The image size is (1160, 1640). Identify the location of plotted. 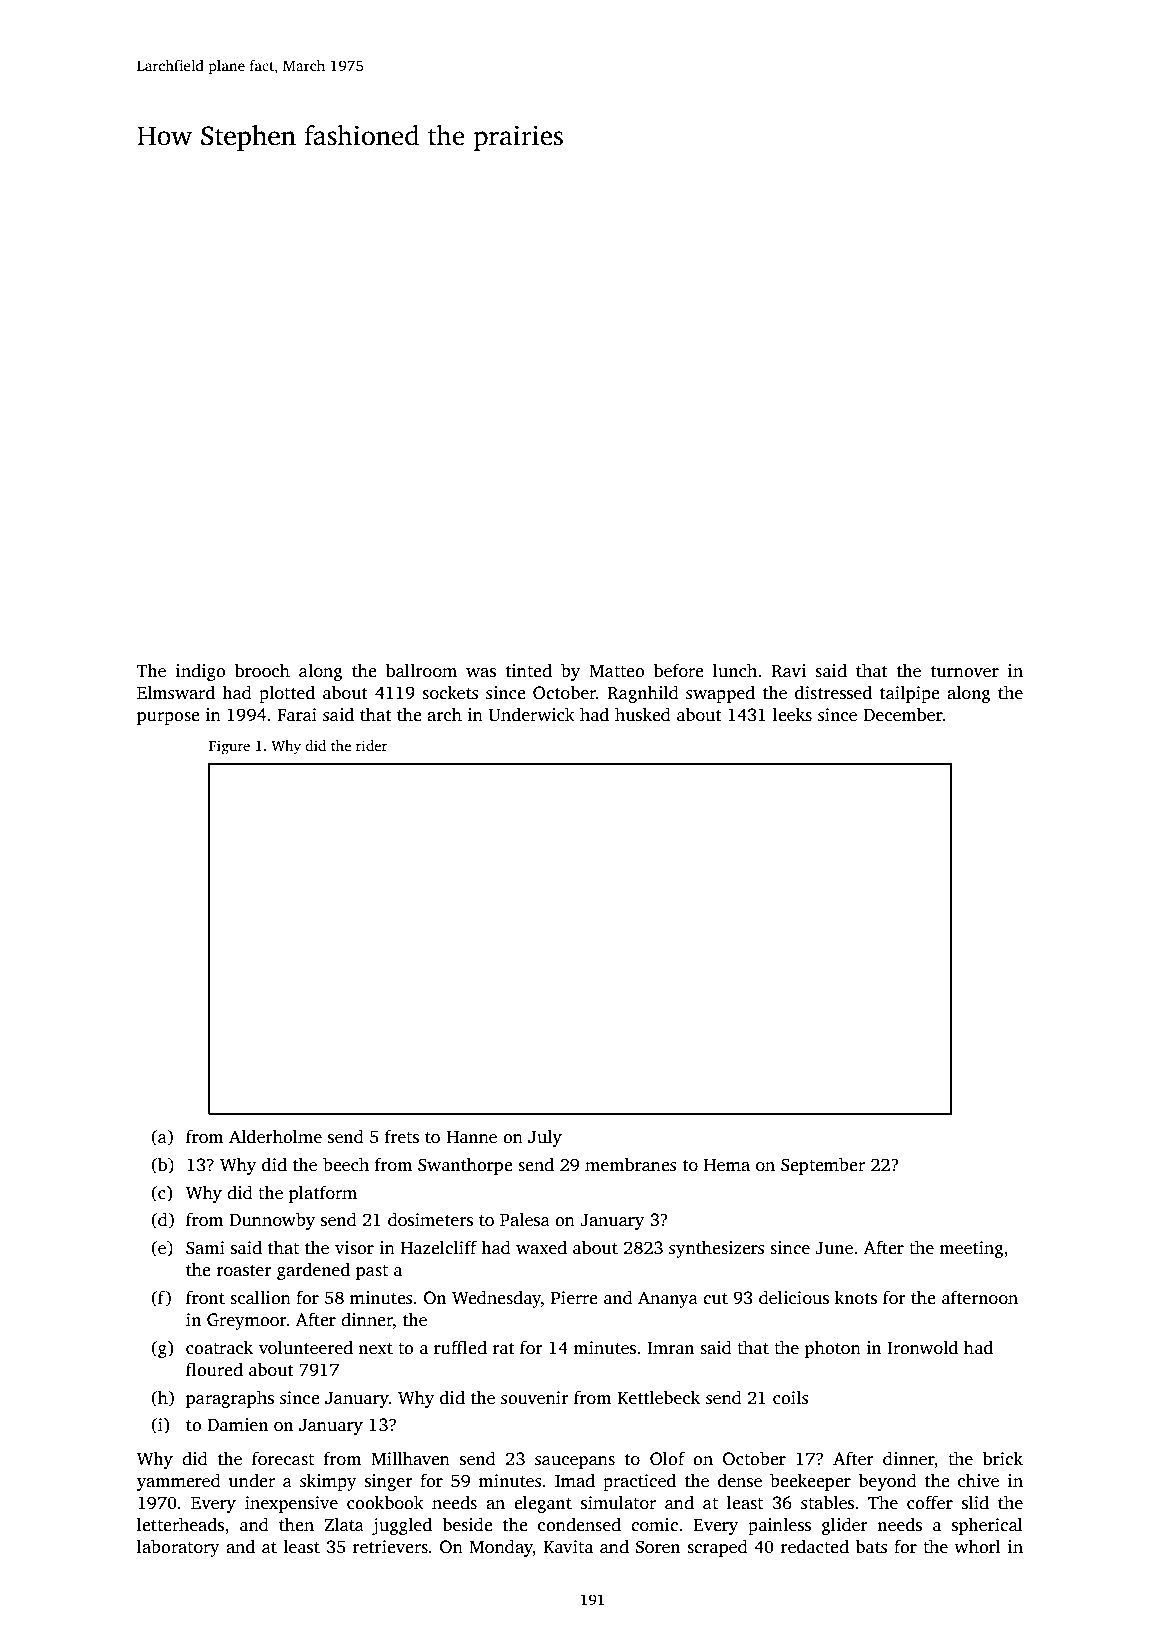
(287, 694).
